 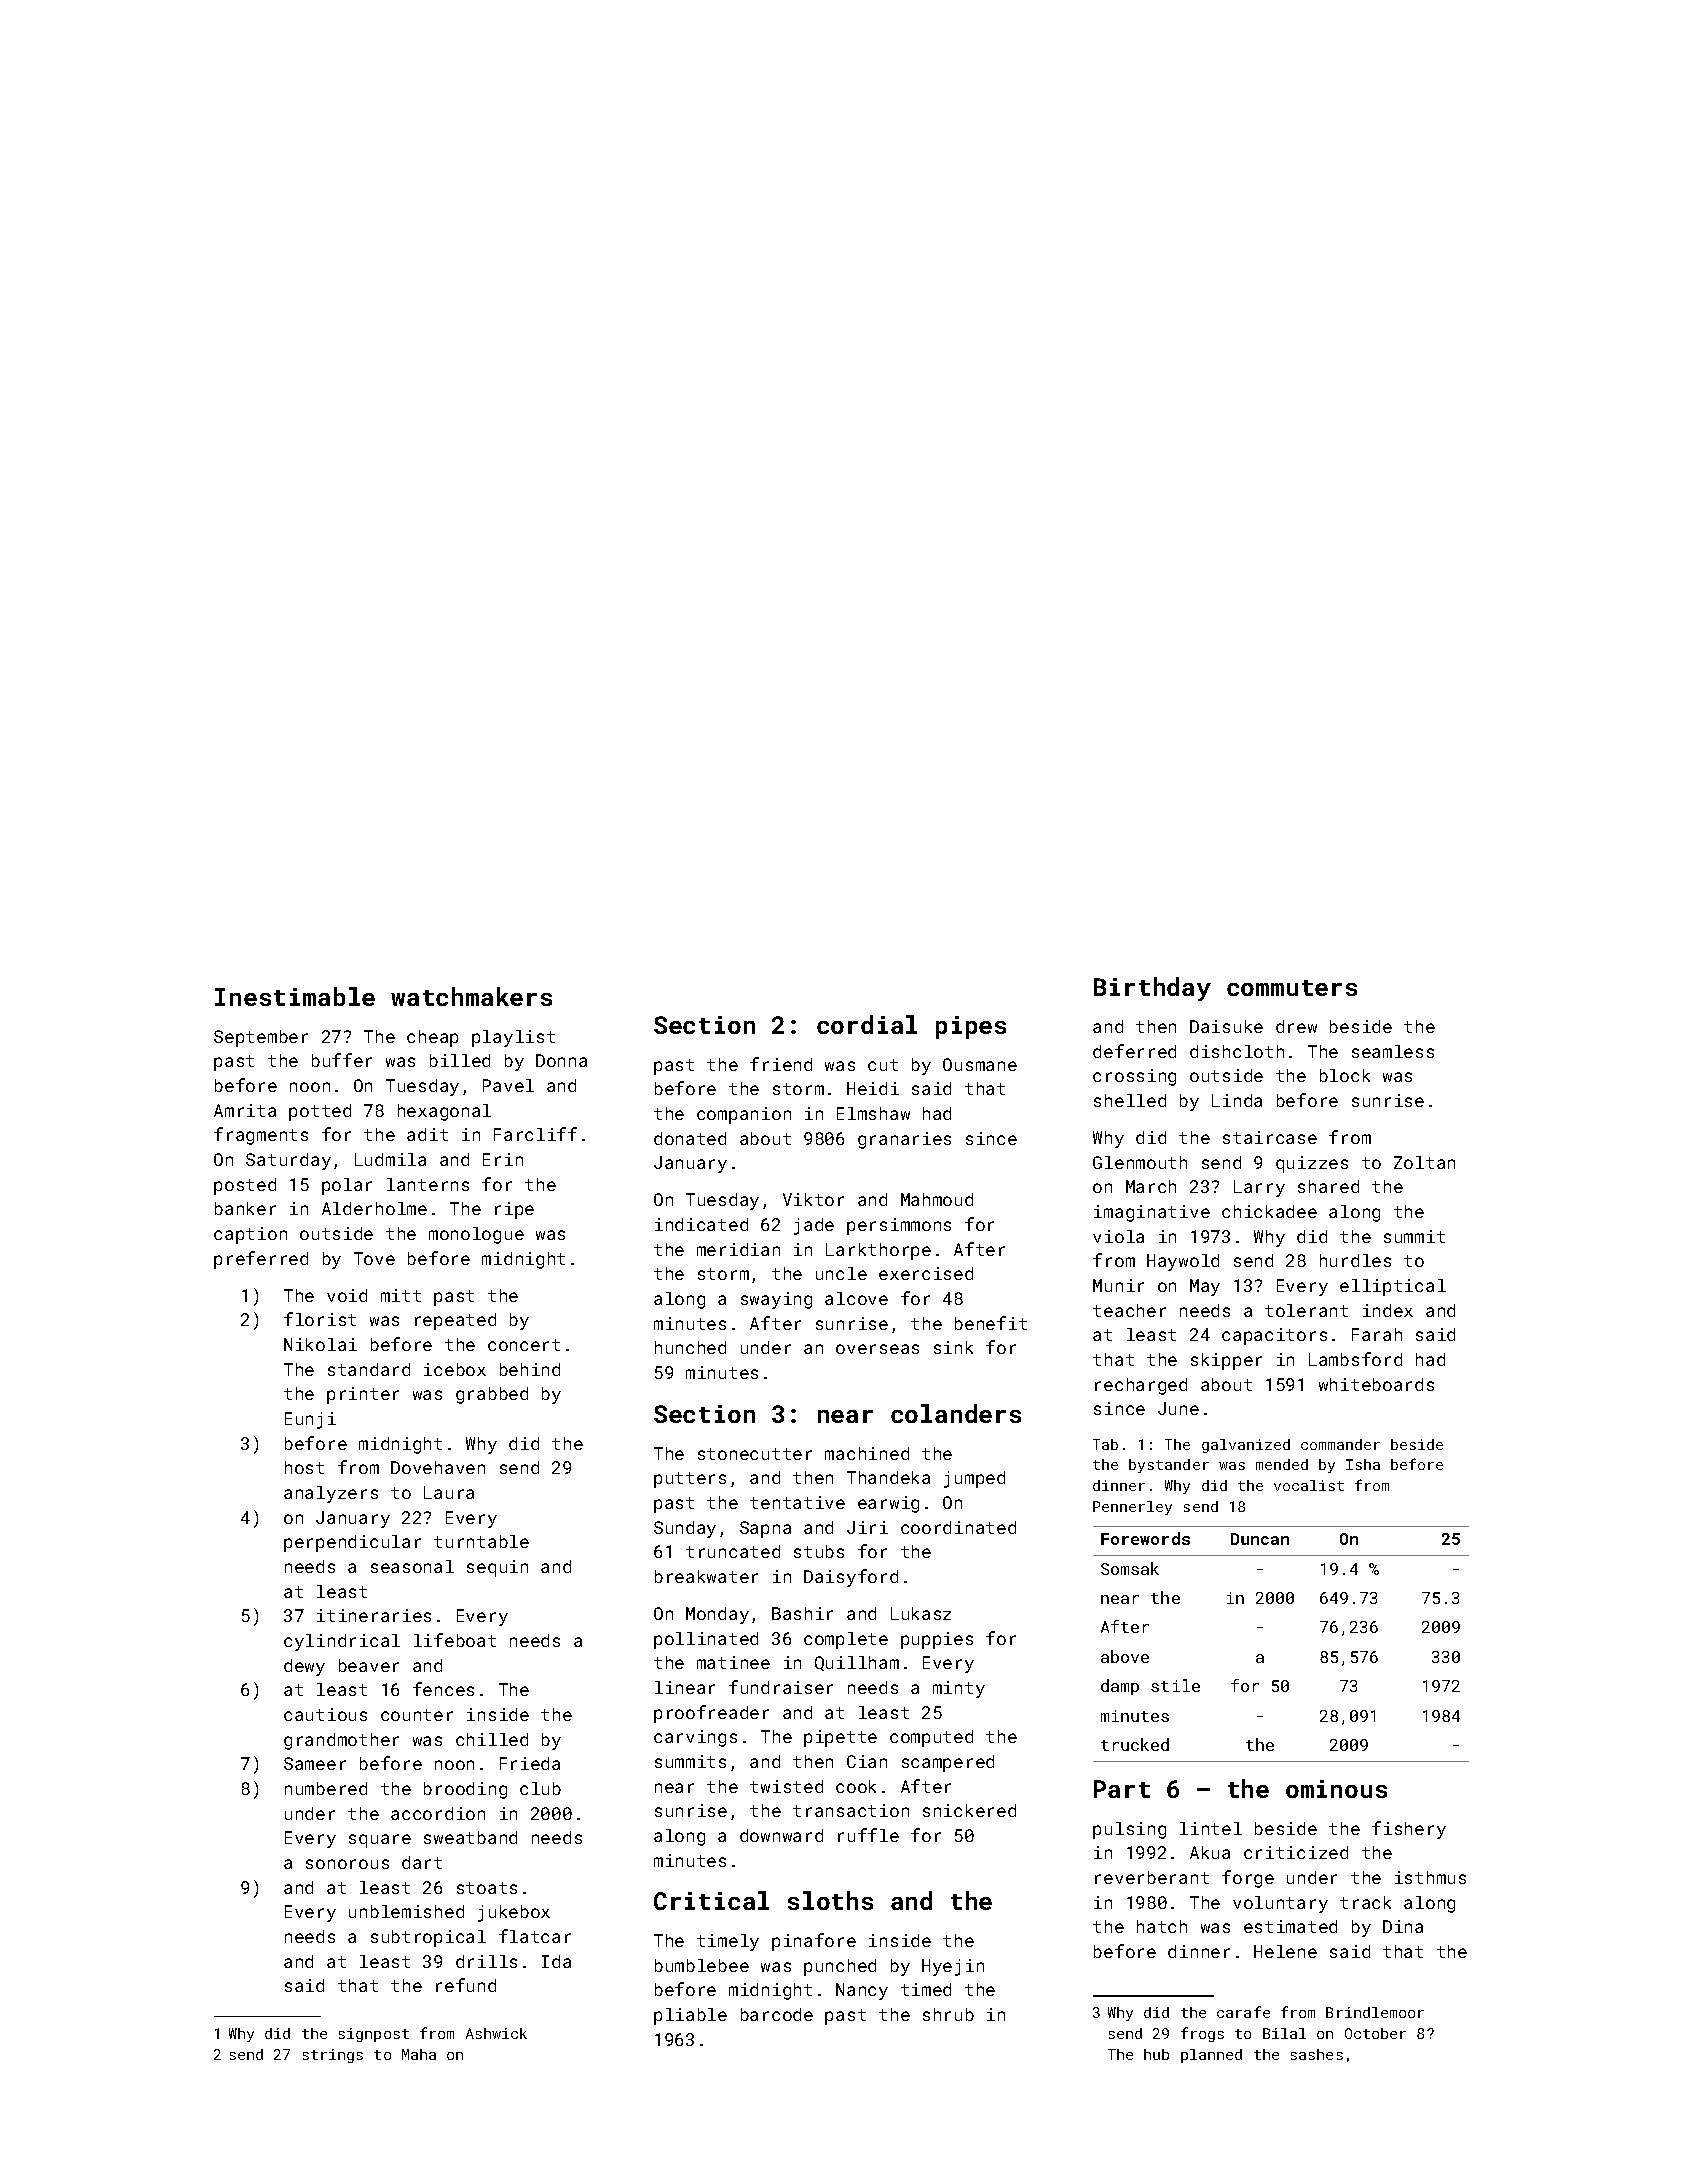 I want to click on strings, so click(x=333, y=2056).
